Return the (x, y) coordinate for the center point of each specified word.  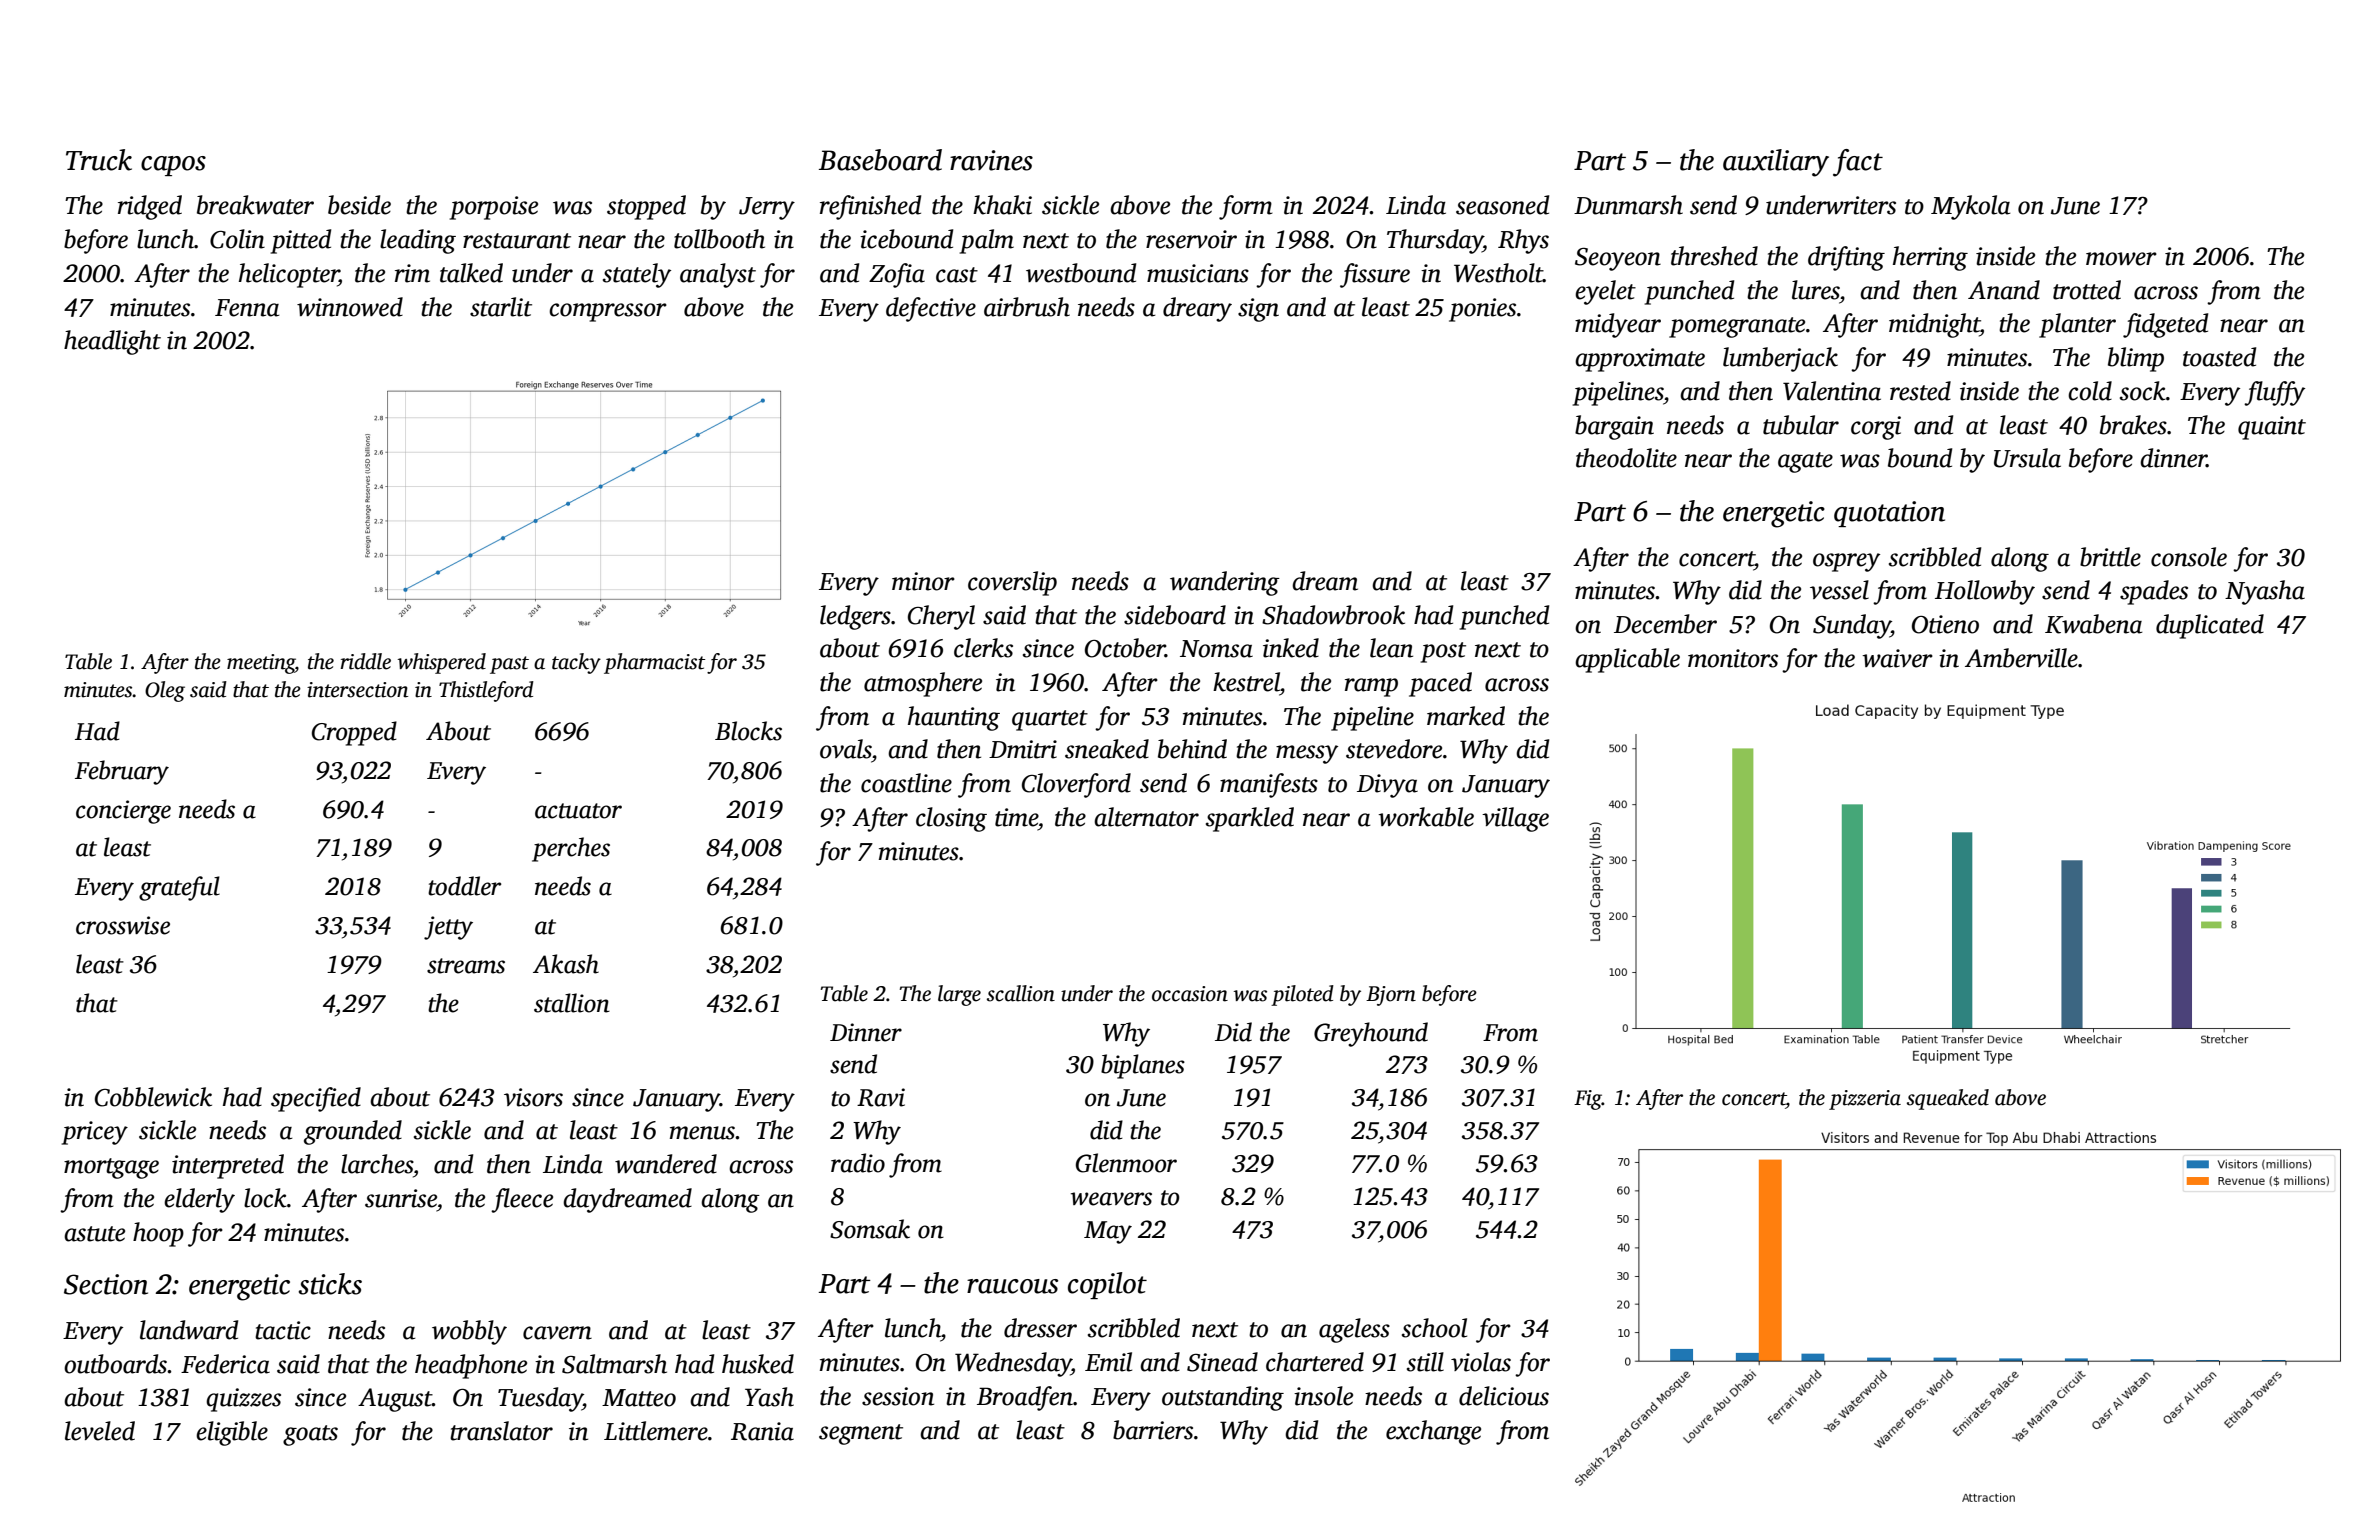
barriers (1153, 1430)
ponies (1482, 310)
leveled (100, 1431)
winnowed (350, 307)
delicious (1504, 1396)
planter (2077, 325)
